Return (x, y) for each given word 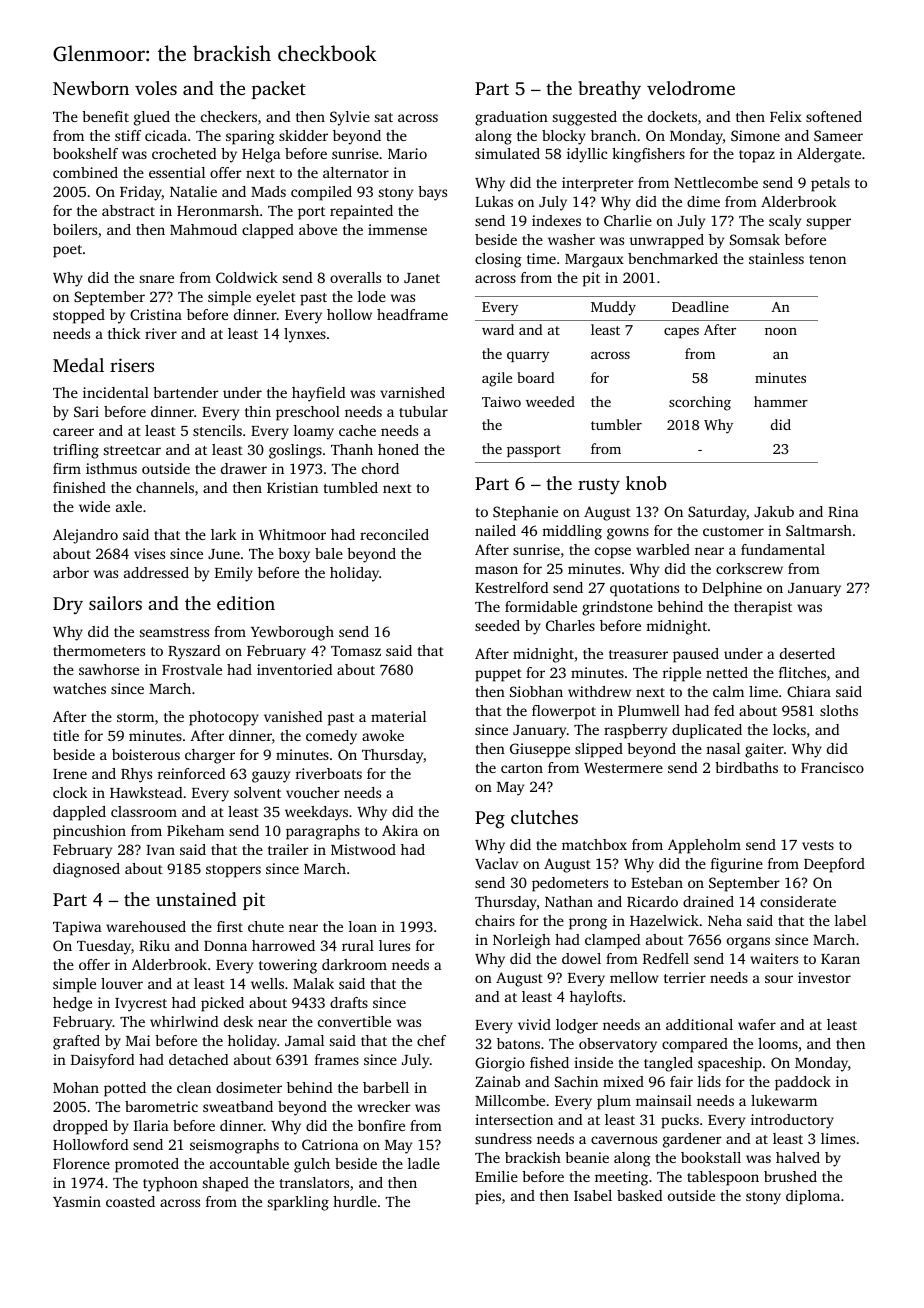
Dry (68, 605)
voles (156, 88)
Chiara (809, 691)
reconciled (394, 534)
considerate (798, 901)
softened (834, 116)
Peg (490, 820)
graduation (511, 118)
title (66, 735)
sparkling (298, 1203)
